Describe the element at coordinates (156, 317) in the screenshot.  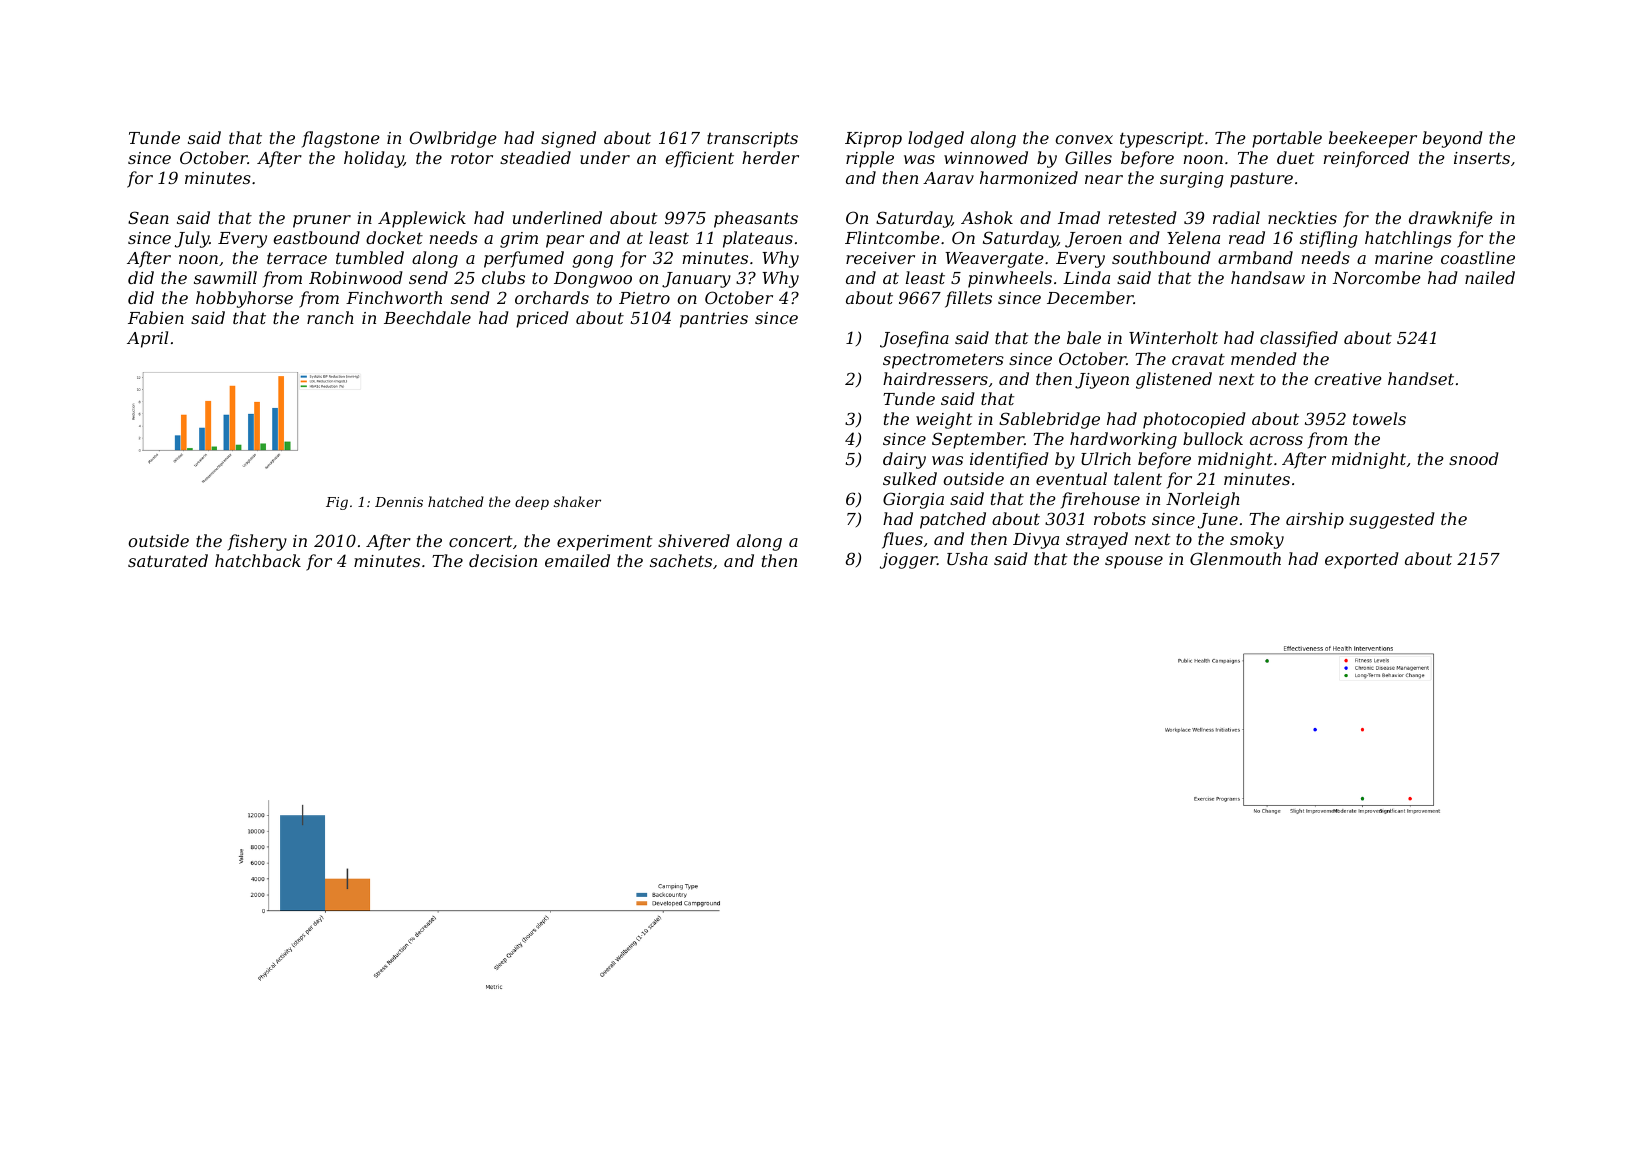
I see `Fabien` at that location.
